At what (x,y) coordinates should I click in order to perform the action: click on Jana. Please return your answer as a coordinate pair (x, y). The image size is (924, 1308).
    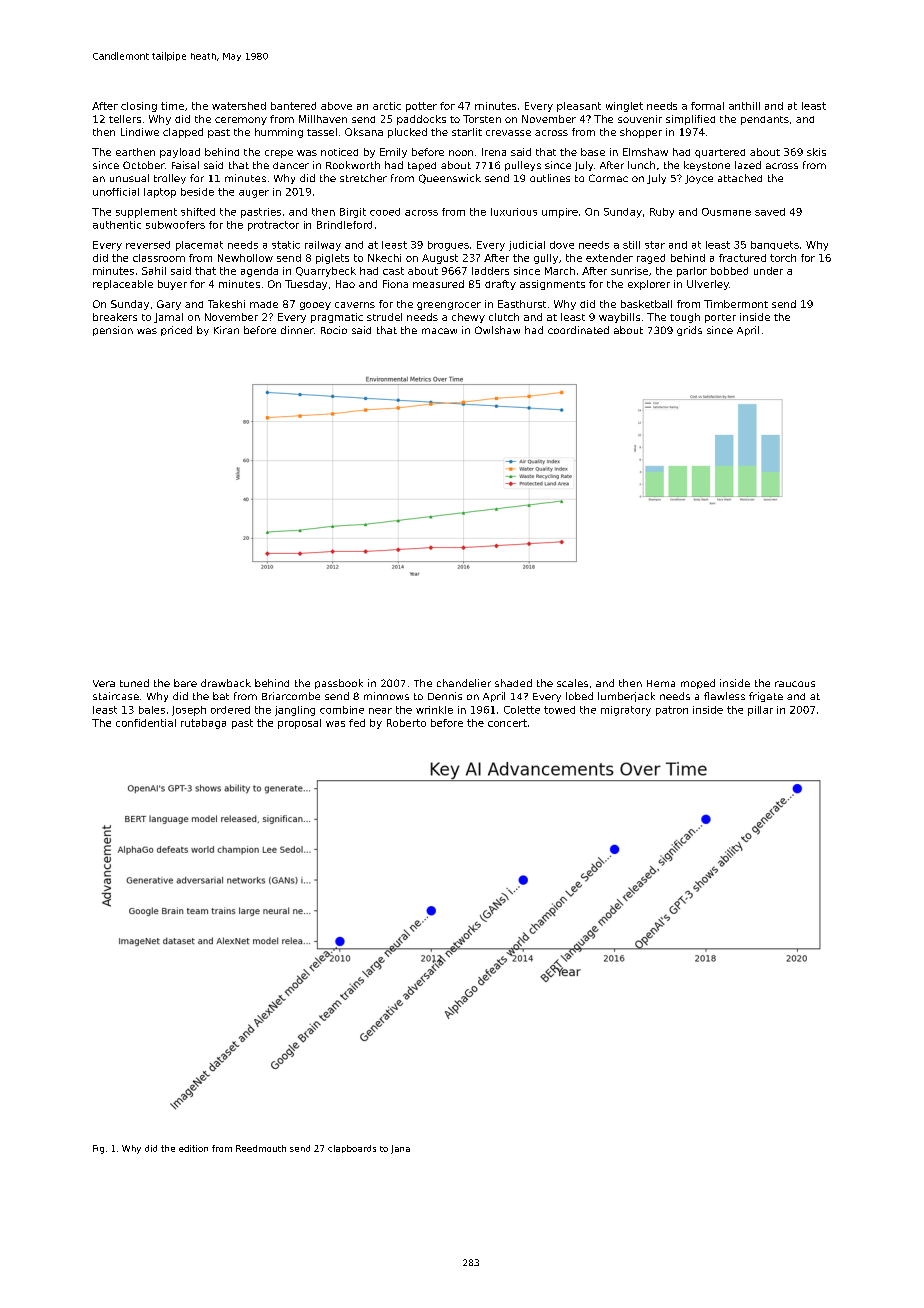
    Looking at the image, I should click on (400, 1149).
